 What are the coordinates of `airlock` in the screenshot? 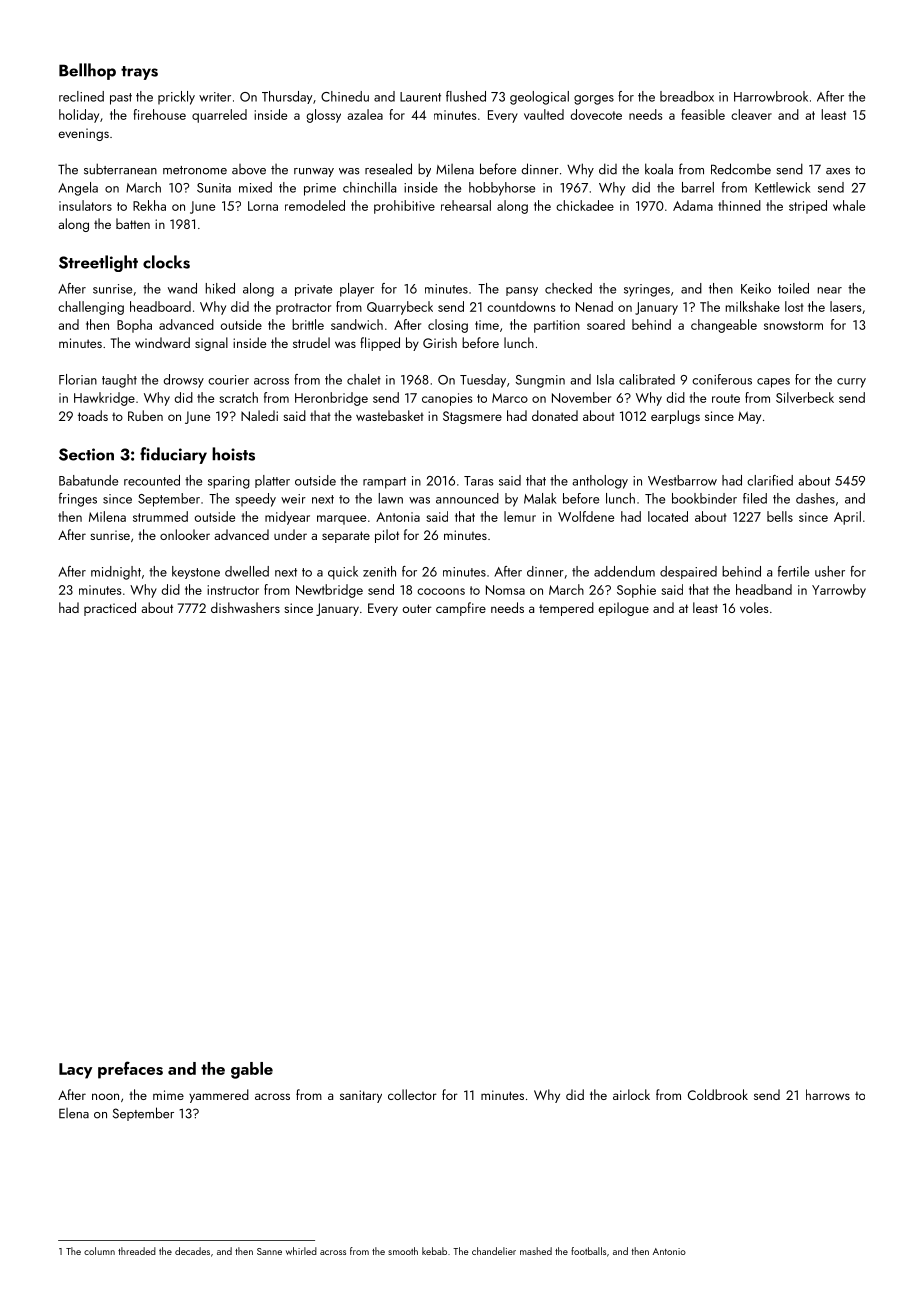 It's located at (631, 1094).
